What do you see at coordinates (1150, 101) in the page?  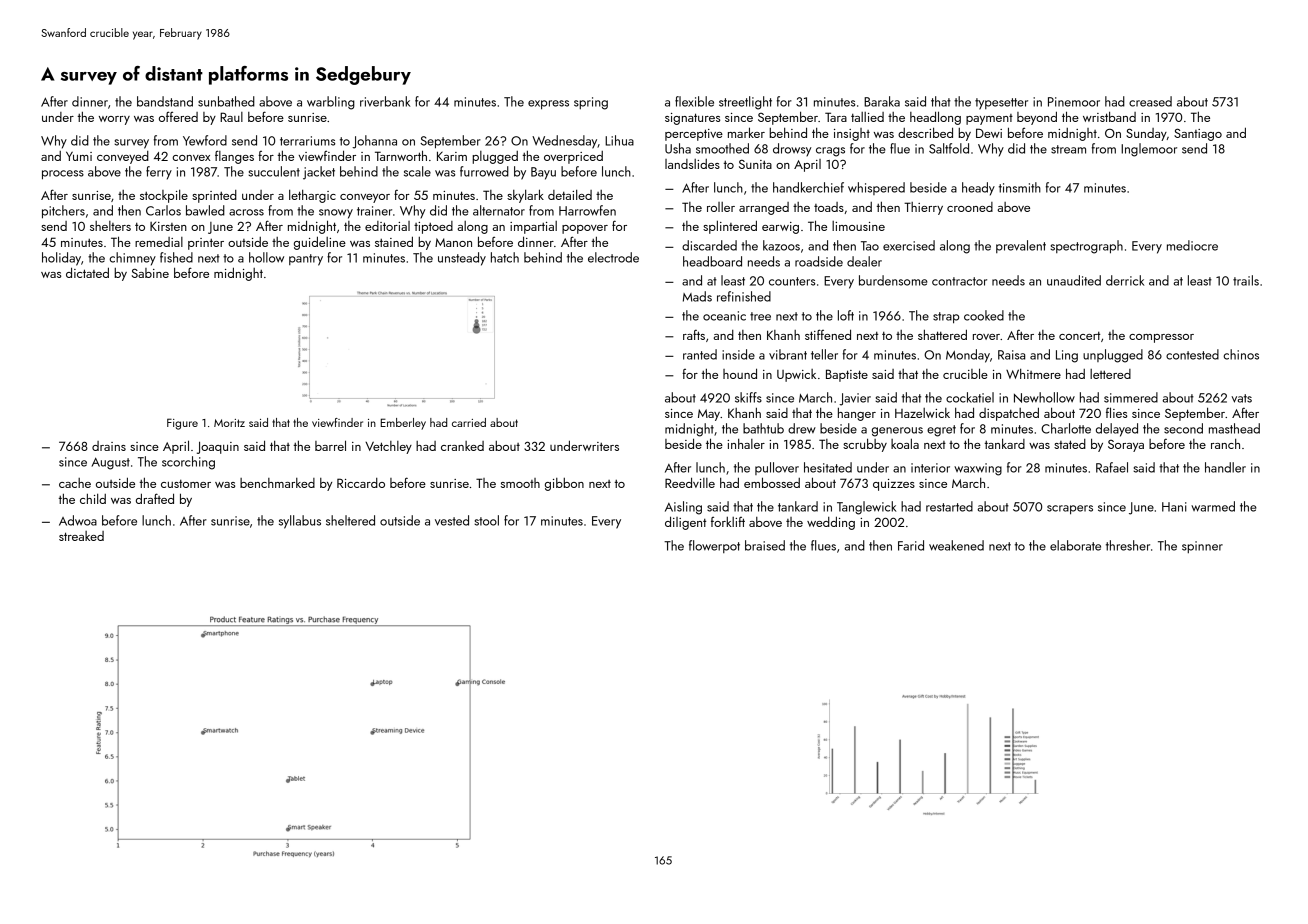 I see `creased` at bounding box center [1150, 101].
